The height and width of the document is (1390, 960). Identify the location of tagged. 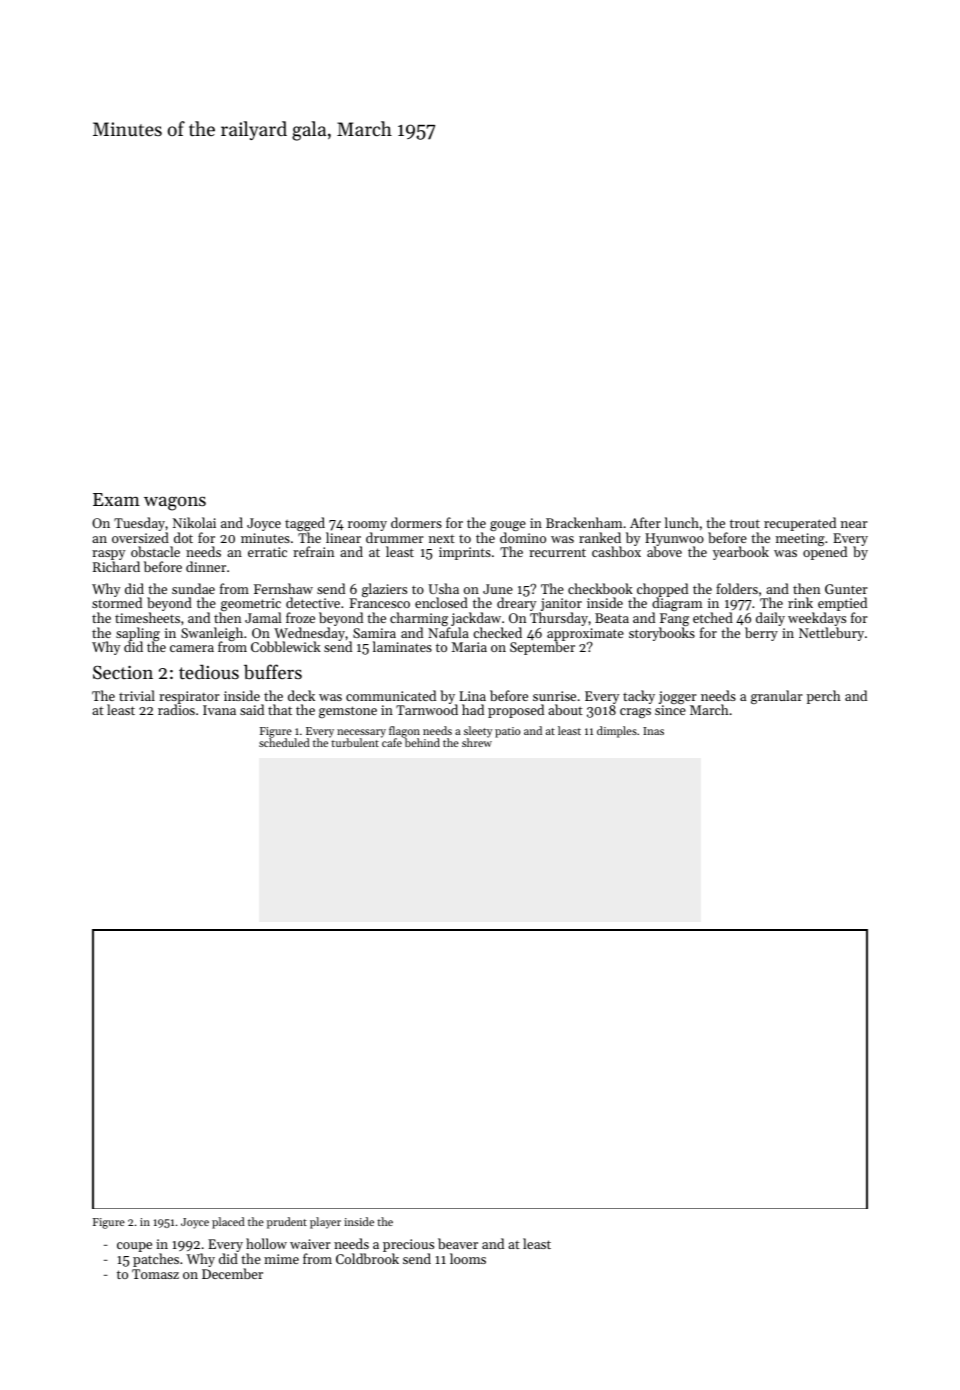
(305, 524).
